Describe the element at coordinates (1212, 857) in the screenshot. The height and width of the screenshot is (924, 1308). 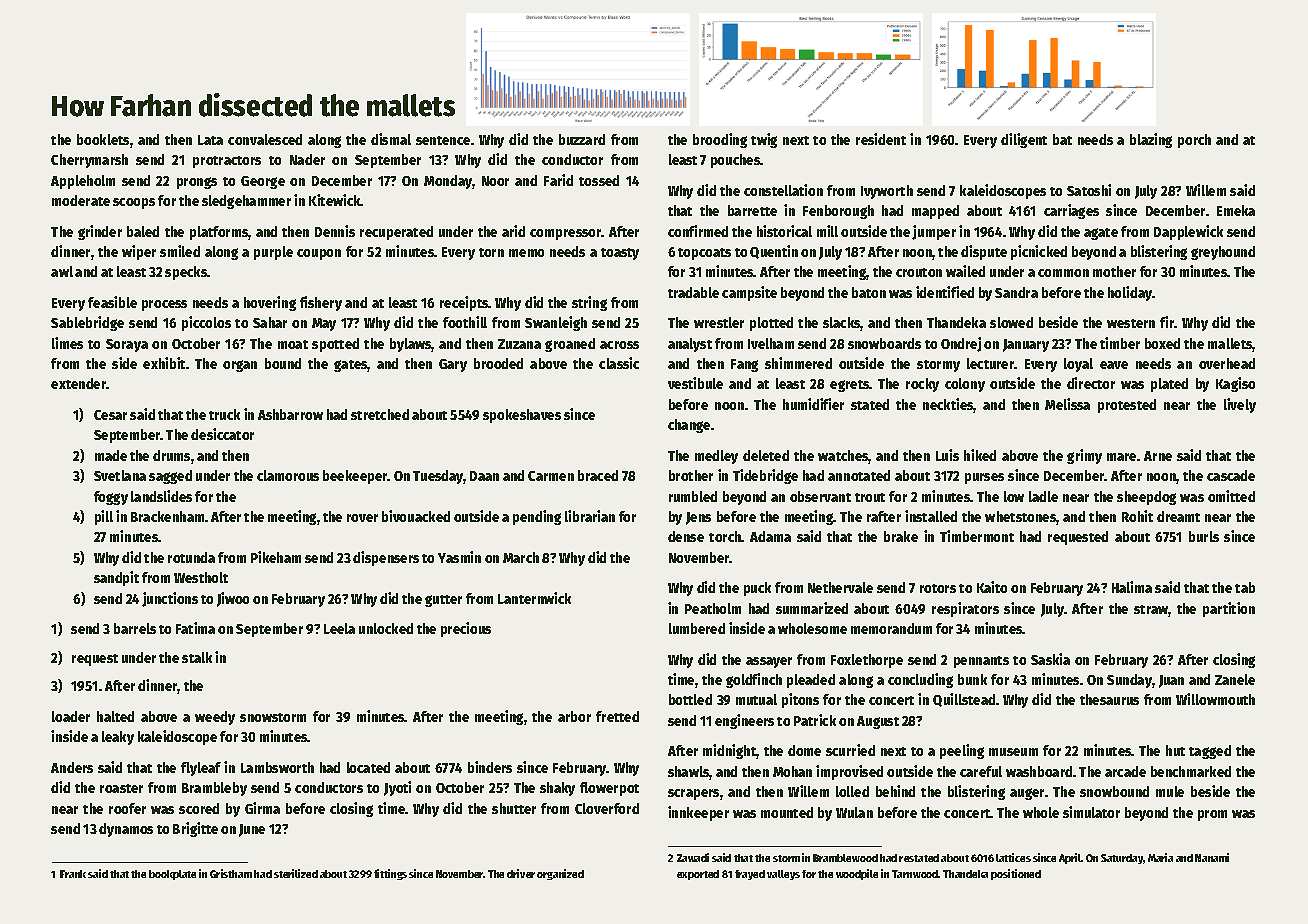
I see `Nanami` at that location.
